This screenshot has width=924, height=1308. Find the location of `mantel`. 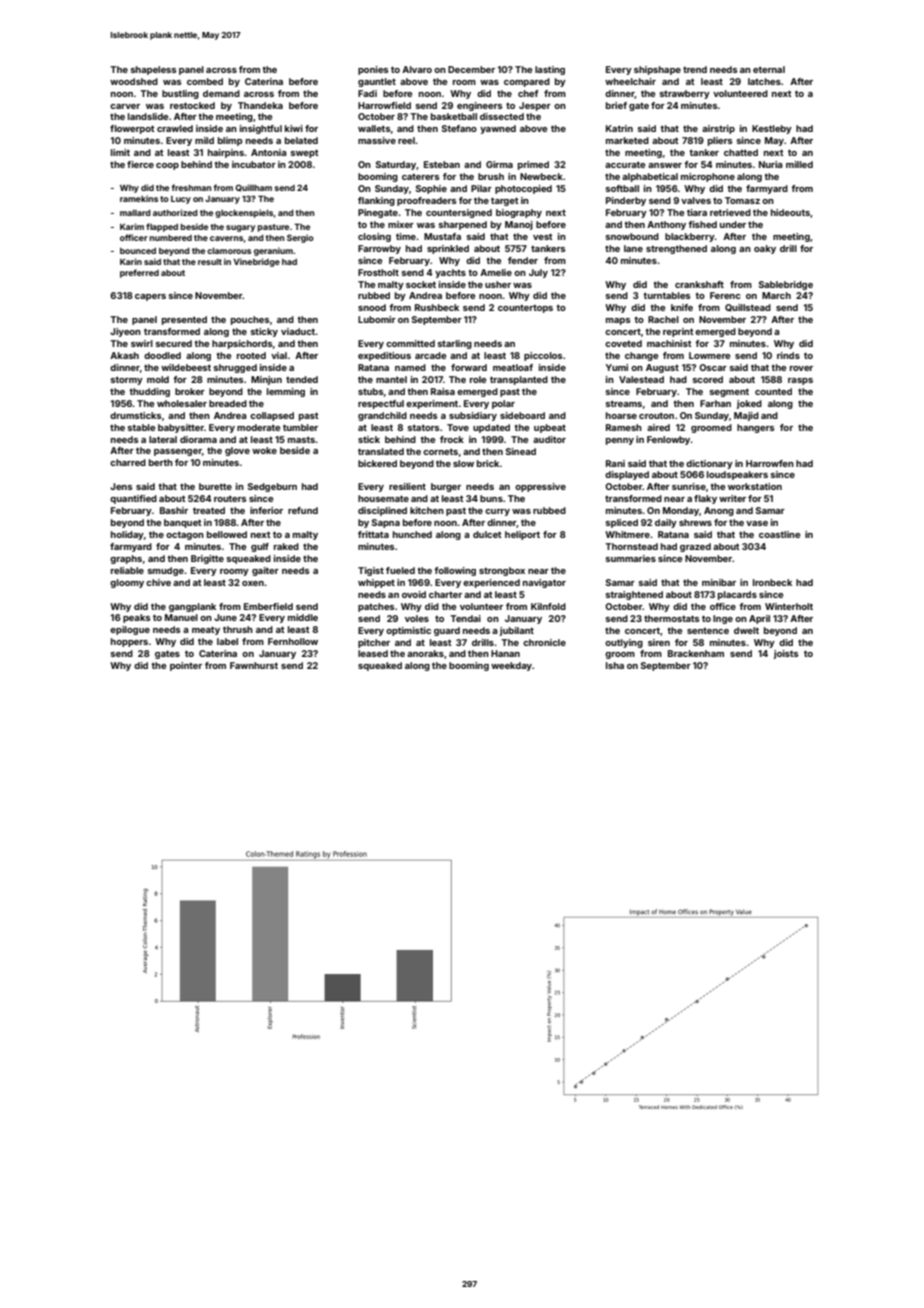

mantel is located at coordinates (391, 379).
